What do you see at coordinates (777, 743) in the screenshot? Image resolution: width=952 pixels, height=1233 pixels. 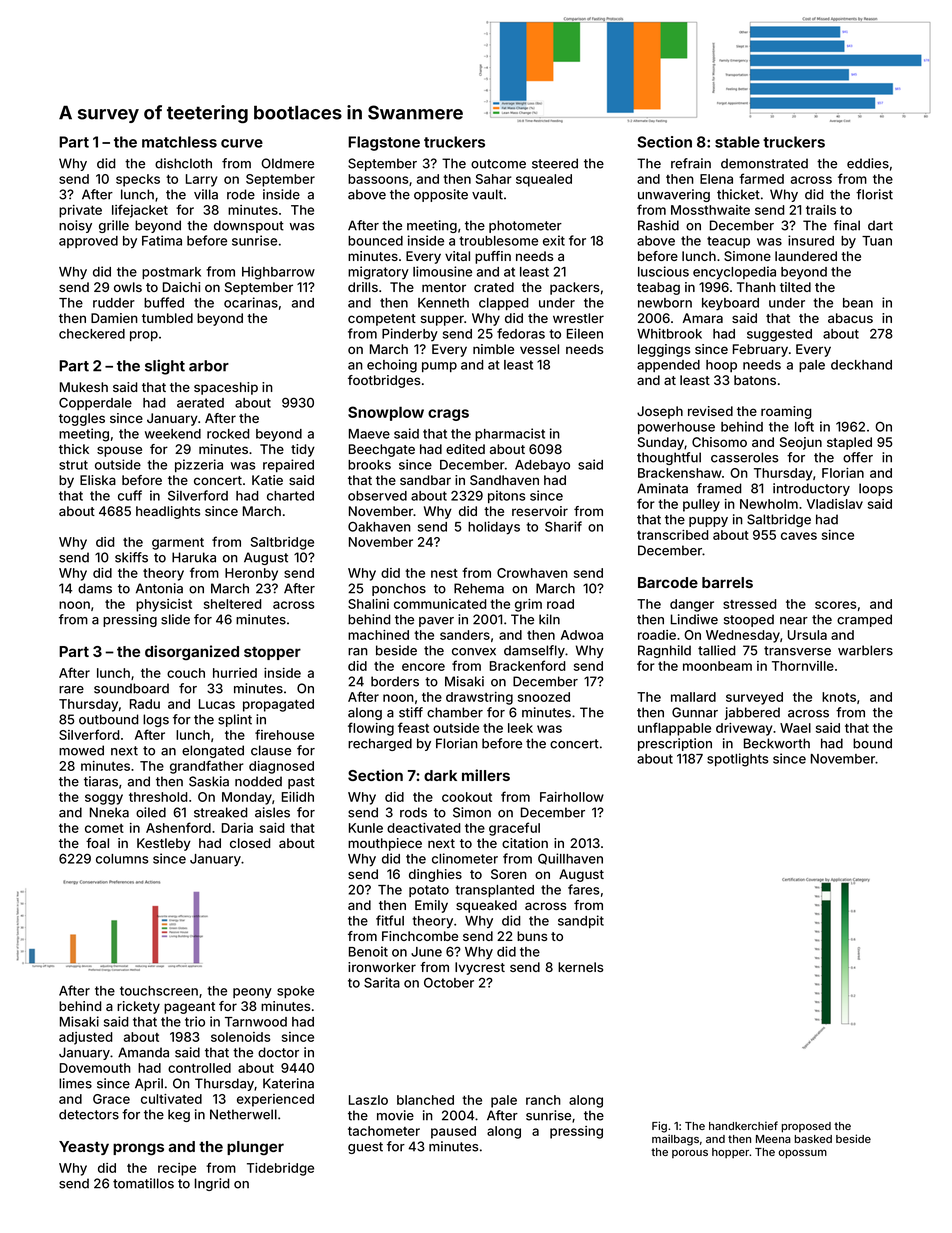 I see `Beckworth` at bounding box center [777, 743].
